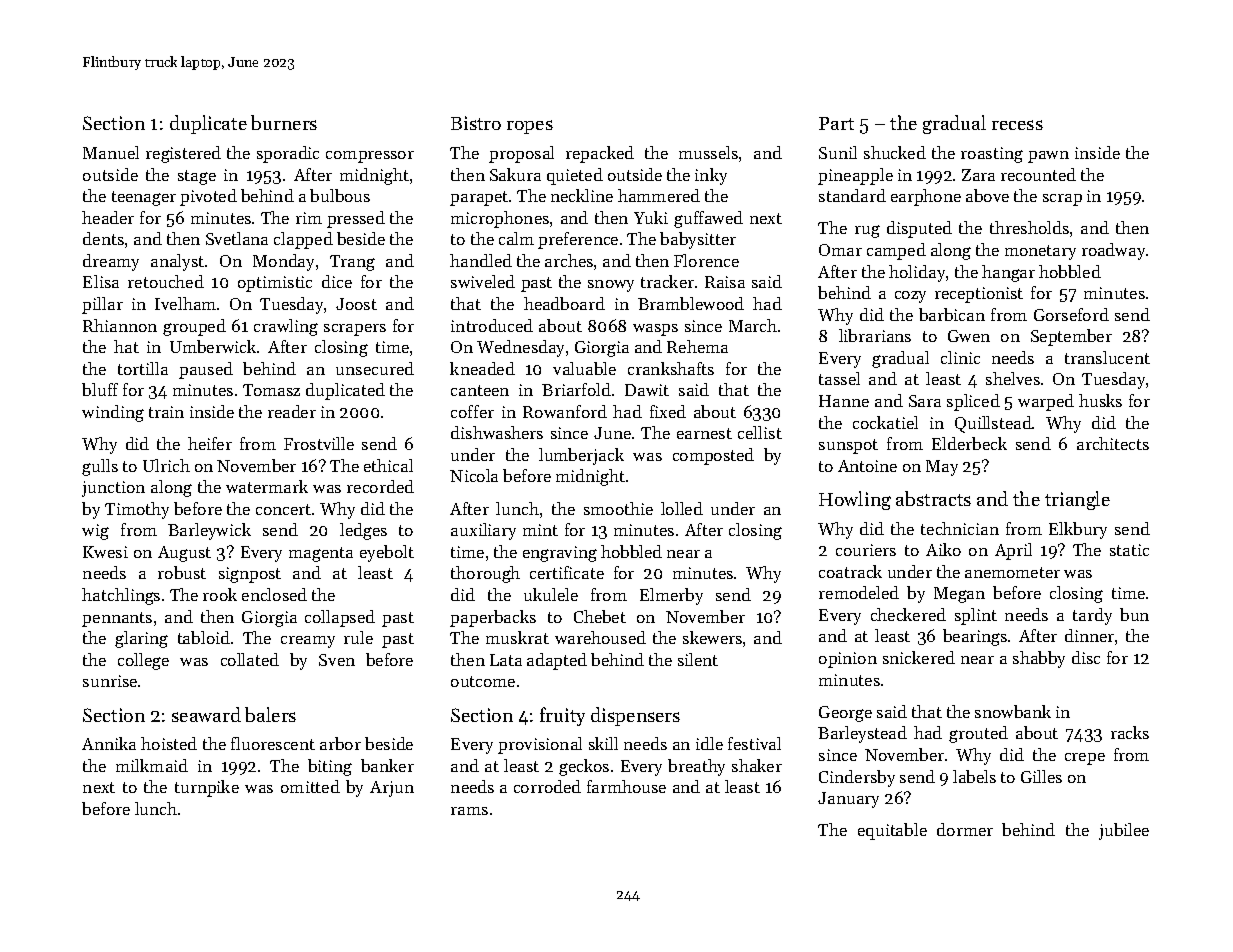 The height and width of the page is (952, 1233). What do you see at coordinates (111, 152) in the page?
I see `Manuel` at bounding box center [111, 152].
